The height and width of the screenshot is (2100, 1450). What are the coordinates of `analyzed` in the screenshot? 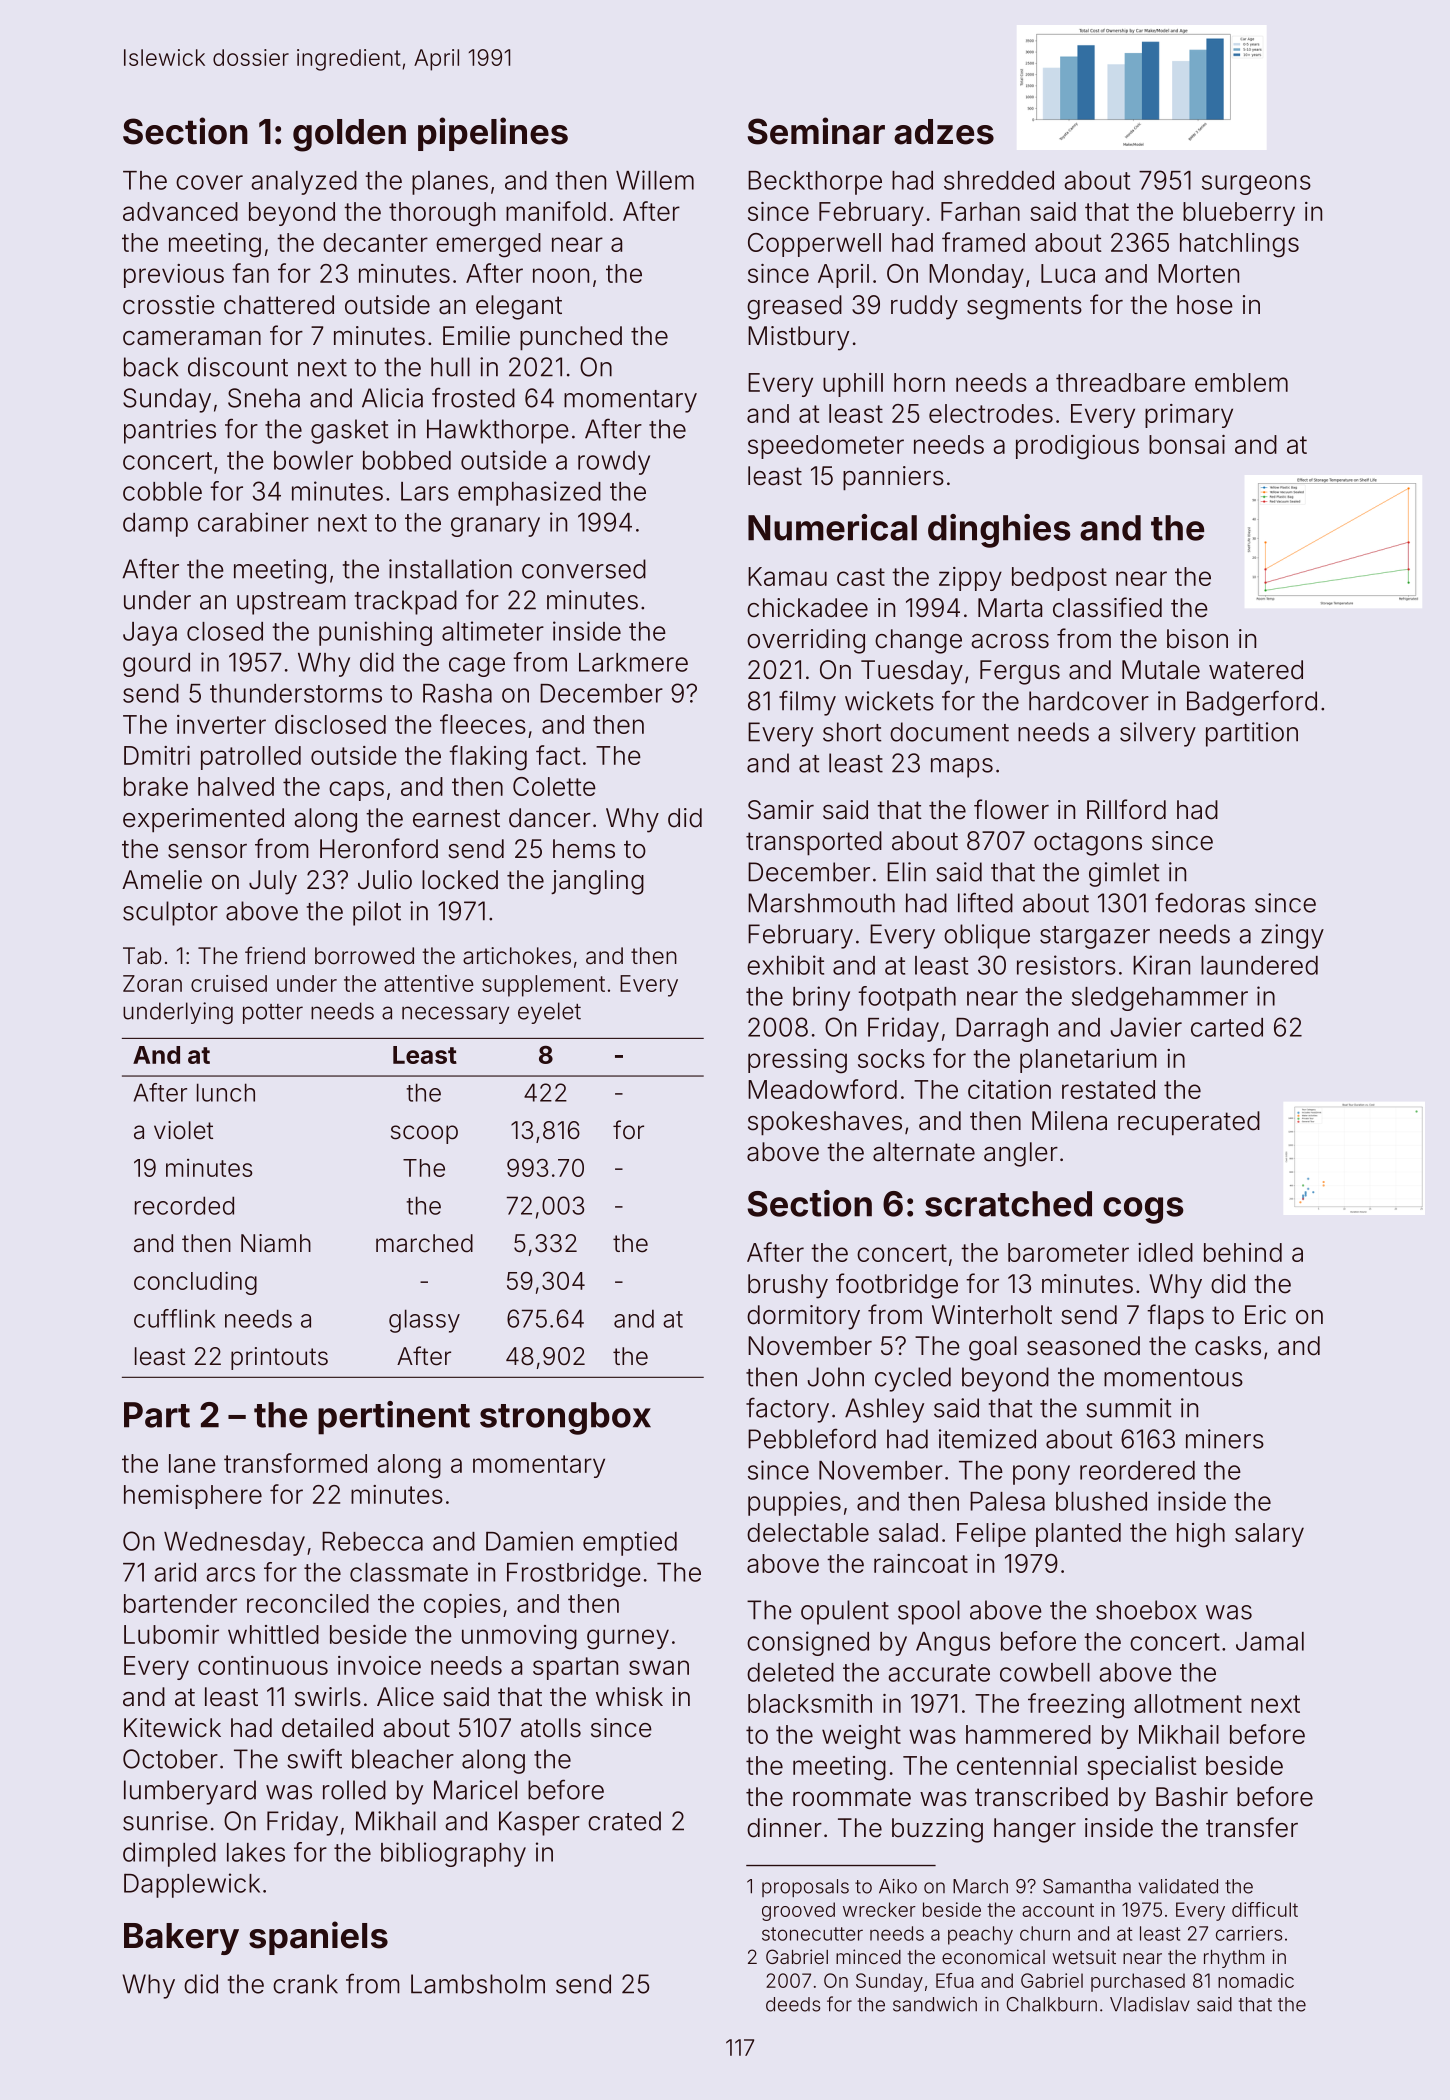 It's located at (304, 183).
